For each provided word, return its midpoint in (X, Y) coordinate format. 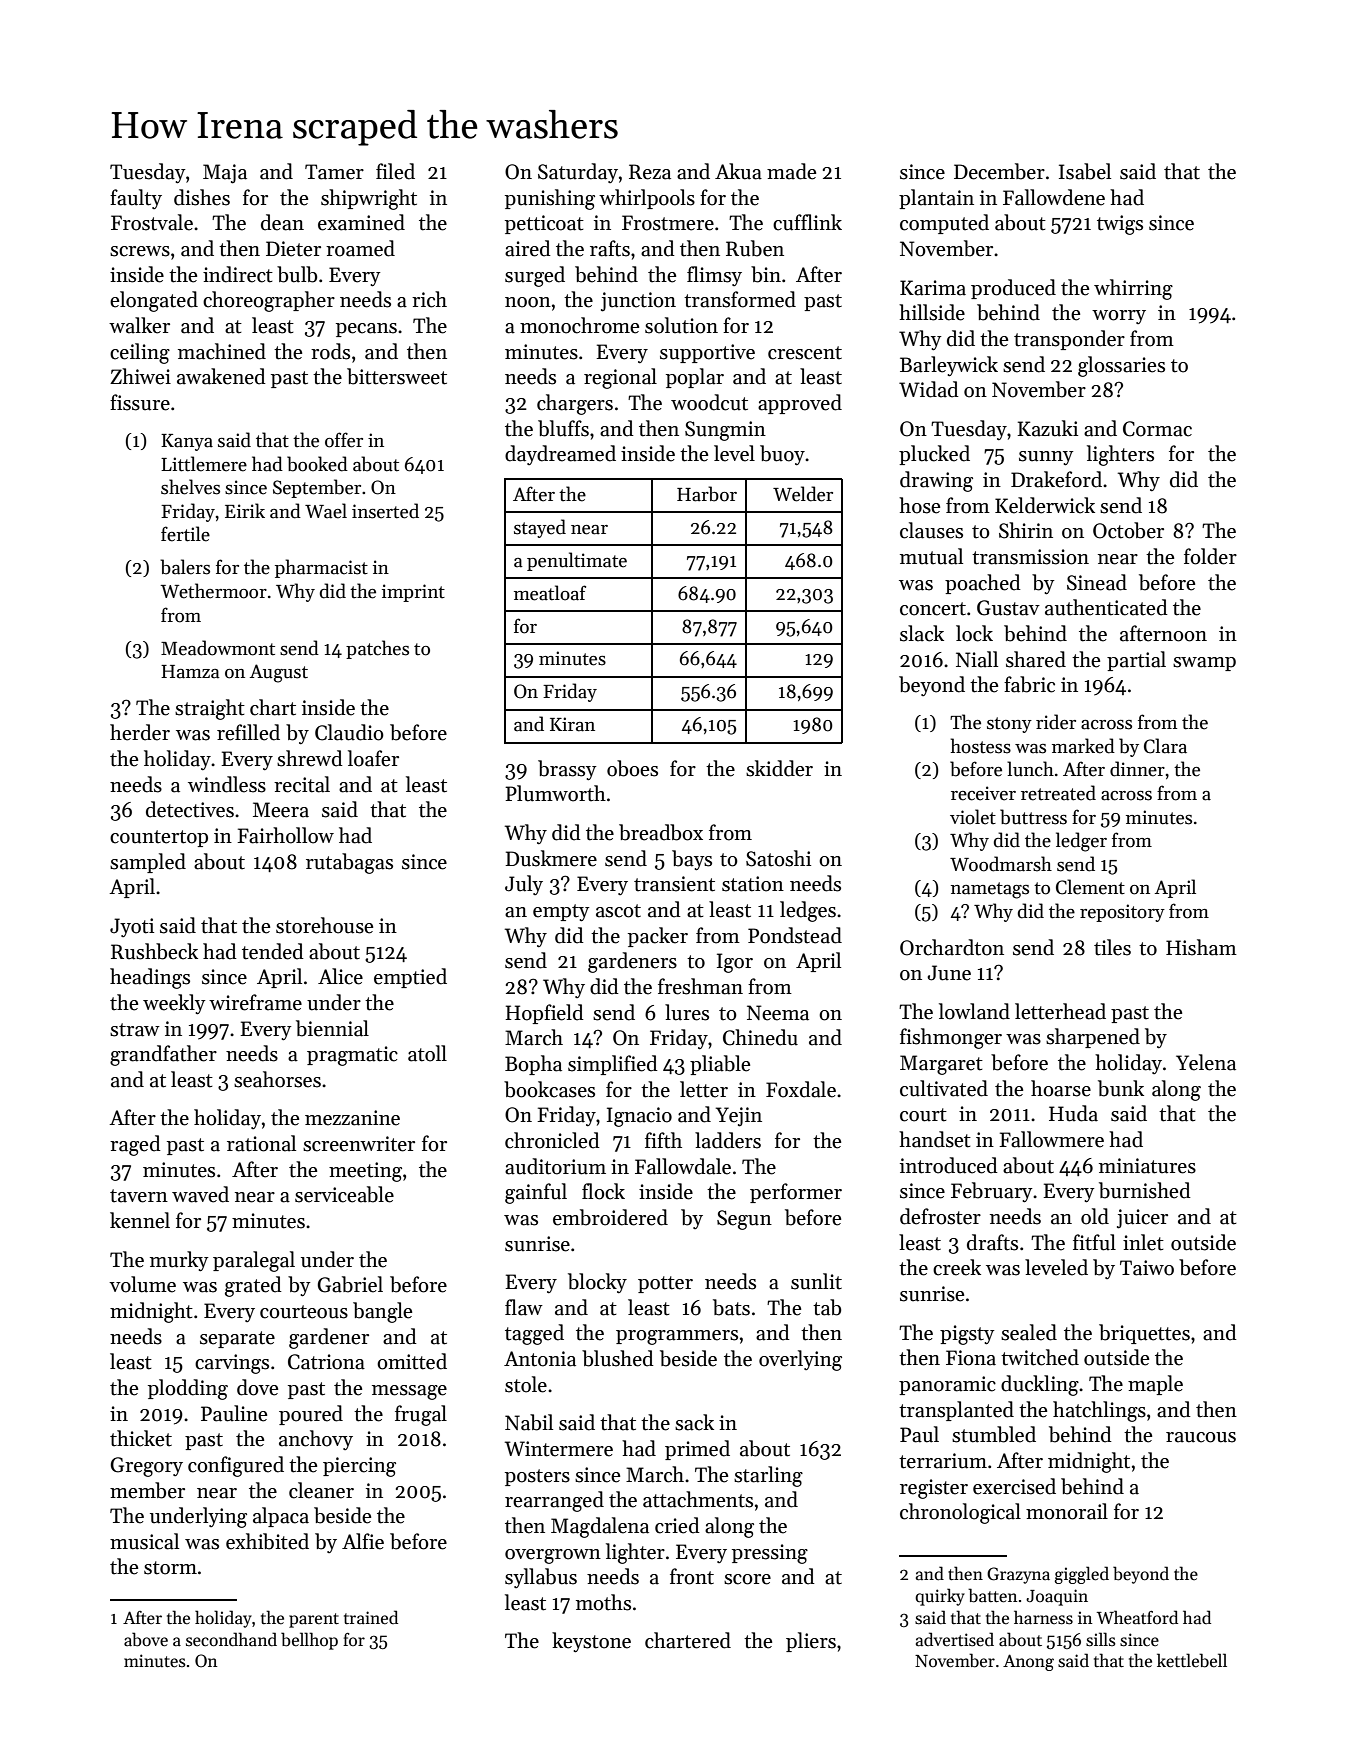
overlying (800, 1360)
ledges (808, 911)
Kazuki (1047, 428)
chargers (575, 404)
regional (620, 378)
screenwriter (359, 1144)
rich (429, 299)
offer (344, 440)
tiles (1112, 947)
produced (1013, 289)
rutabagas (349, 863)
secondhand (231, 1639)
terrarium (943, 1461)
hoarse (1061, 1088)
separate (237, 1339)
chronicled (552, 1140)
